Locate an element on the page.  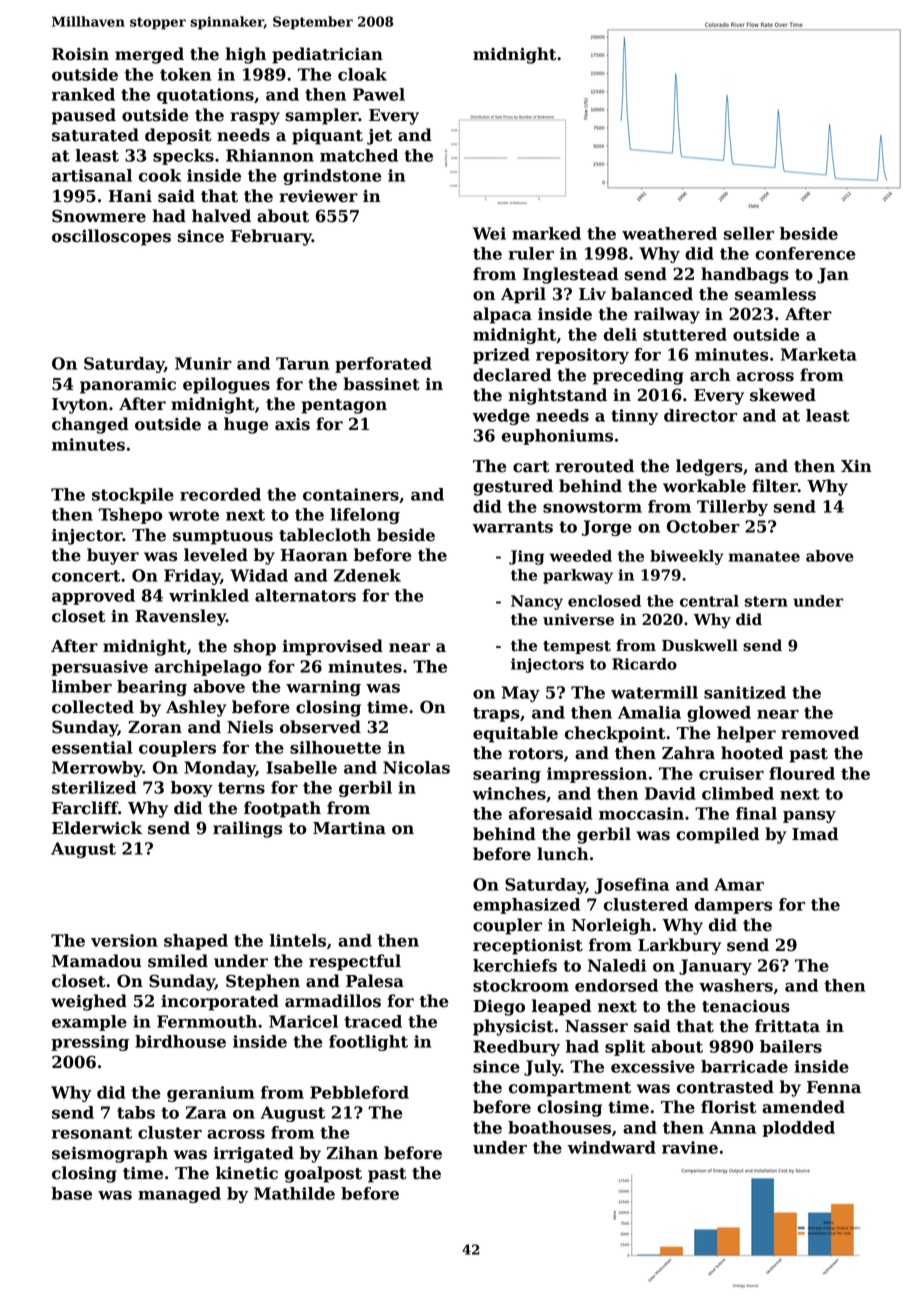
Jing is located at coordinates (526, 557).
